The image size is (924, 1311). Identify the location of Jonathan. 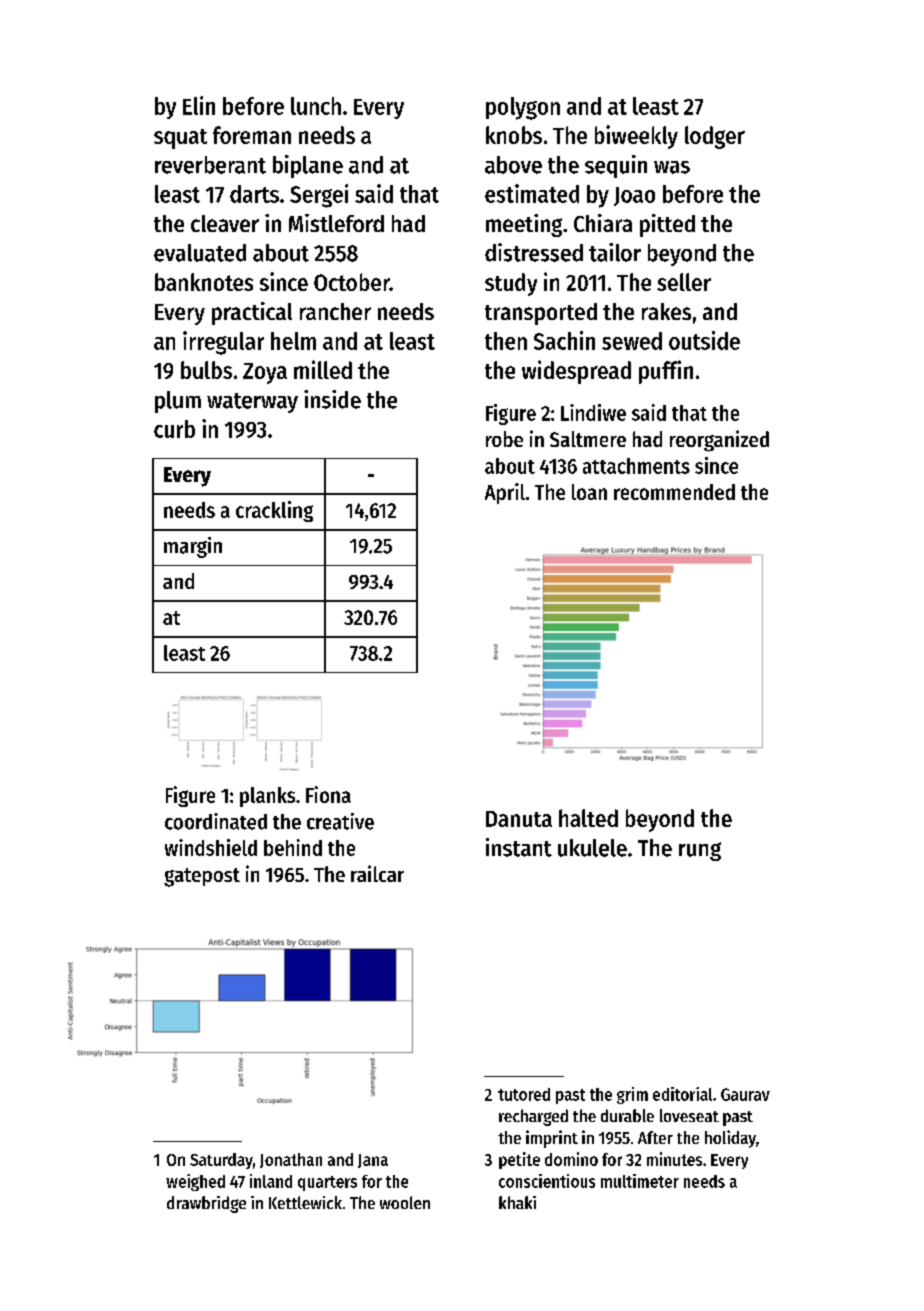
(291, 1160).
